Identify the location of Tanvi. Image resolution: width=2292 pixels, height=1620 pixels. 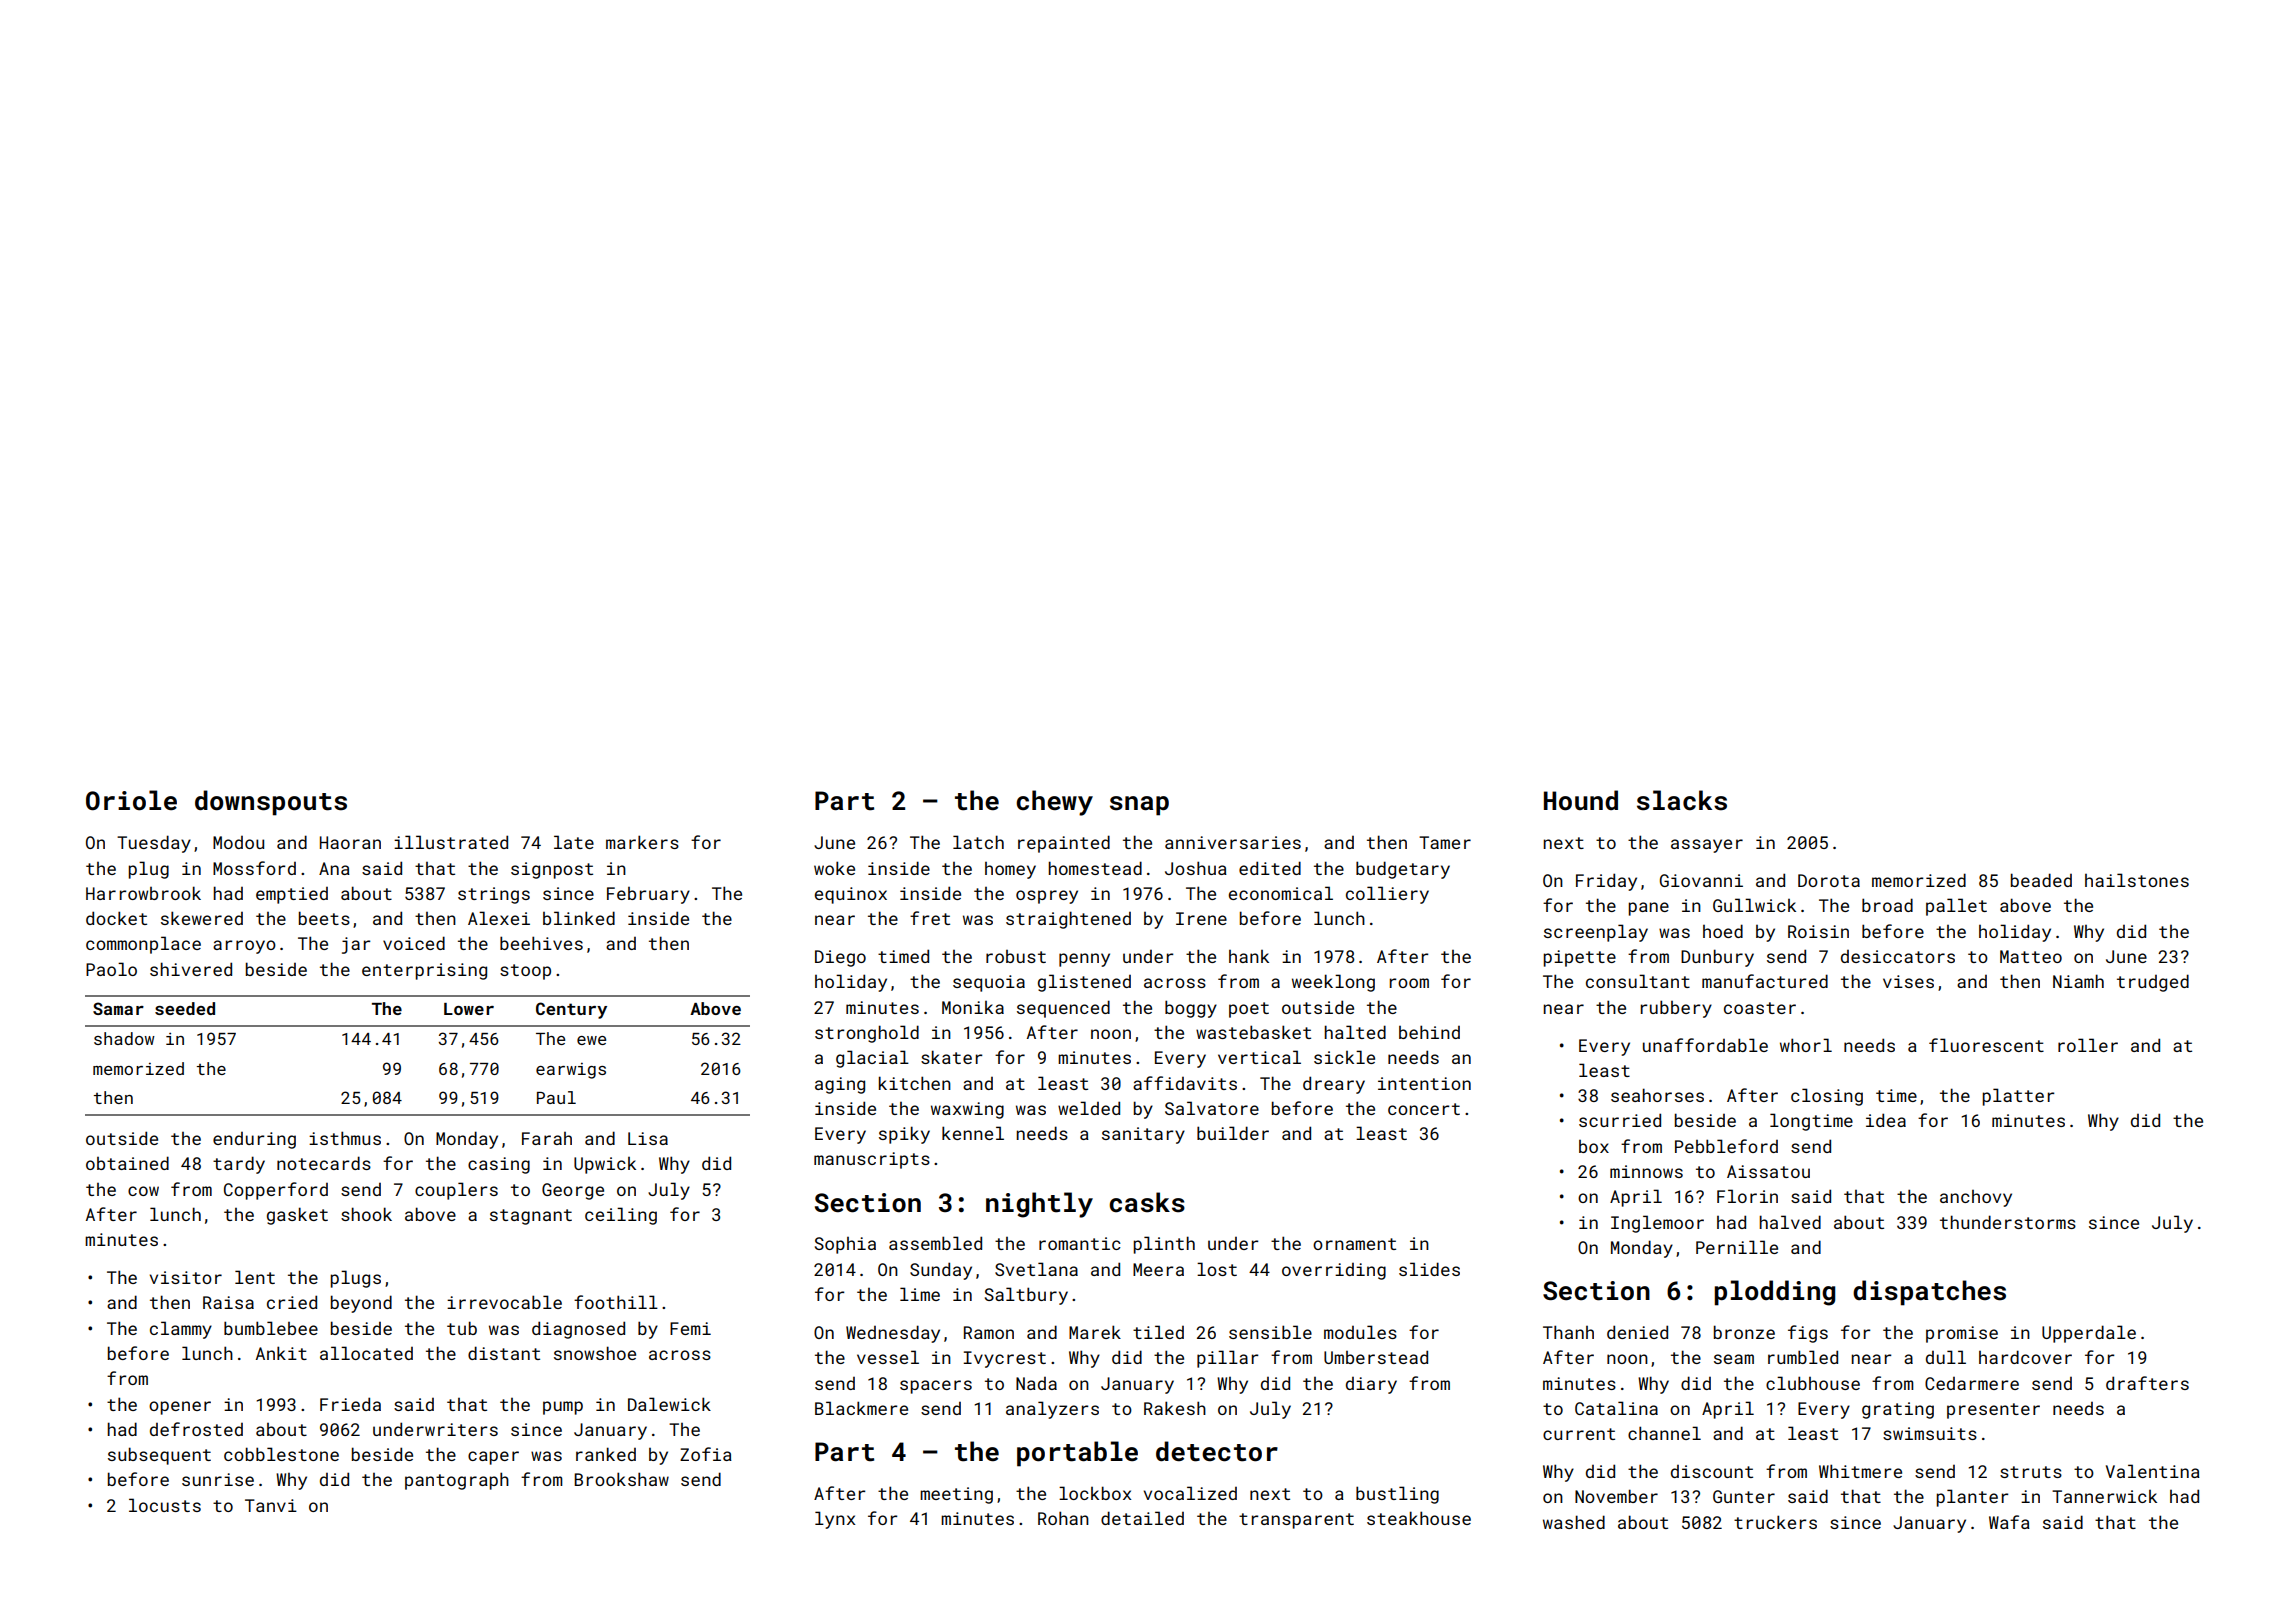
(271, 1505).
